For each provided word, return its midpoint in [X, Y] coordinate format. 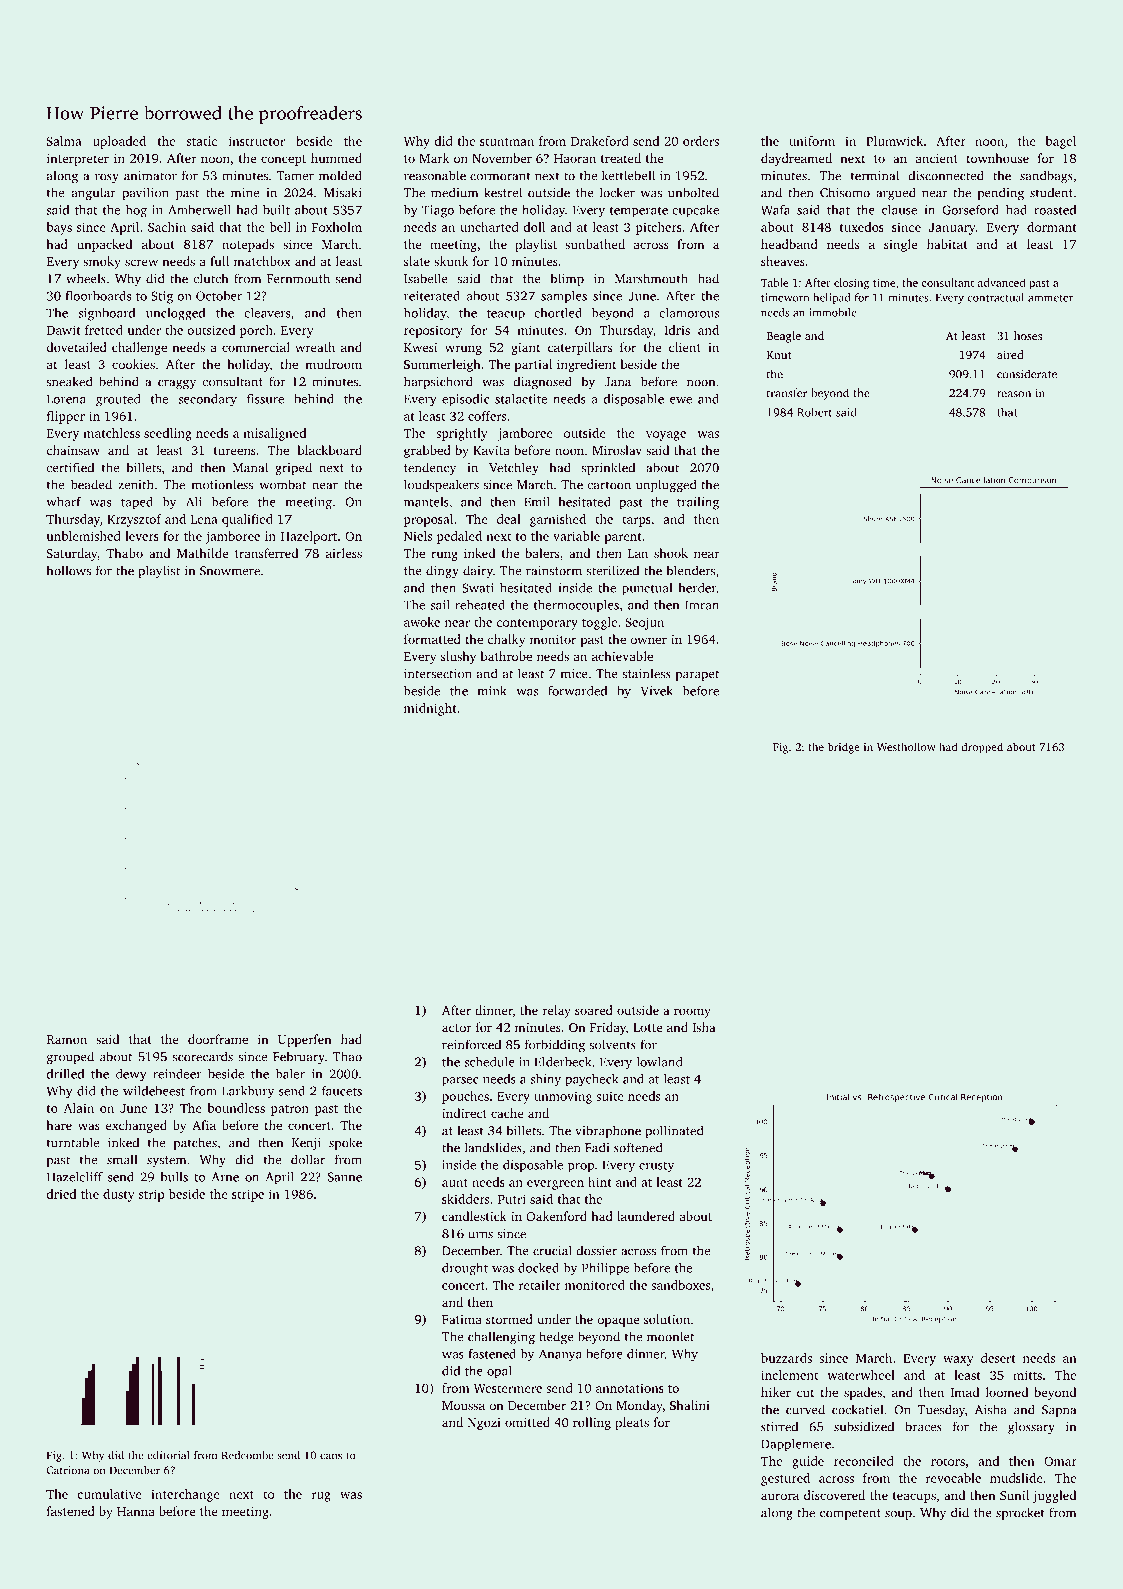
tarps [636, 521]
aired [1010, 354]
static [202, 141]
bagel [1060, 142]
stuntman [507, 142]
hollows [69, 570]
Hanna [136, 1511]
